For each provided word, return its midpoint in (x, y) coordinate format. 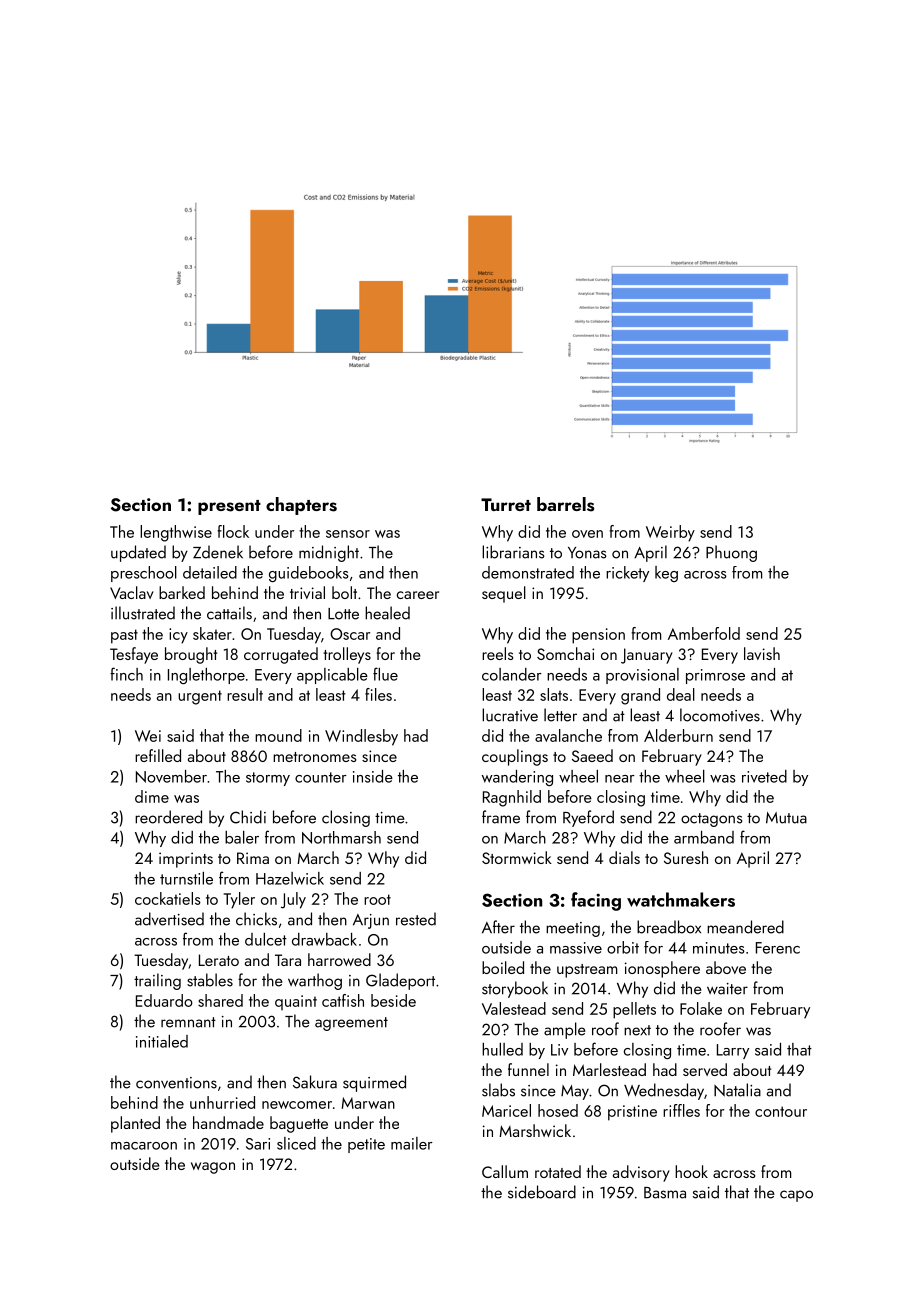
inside (373, 776)
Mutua (786, 818)
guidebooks (309, 574)
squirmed (374, 1083)
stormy (268, 779)
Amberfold (704, 633)
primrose (715, 676)
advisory (641, 1173)
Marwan (368, 1103)
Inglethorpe (206, 676)
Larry (733, 1051)
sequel (504, 594)
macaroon (144, 1146)
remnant (188, 1022)
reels (498, 653)
